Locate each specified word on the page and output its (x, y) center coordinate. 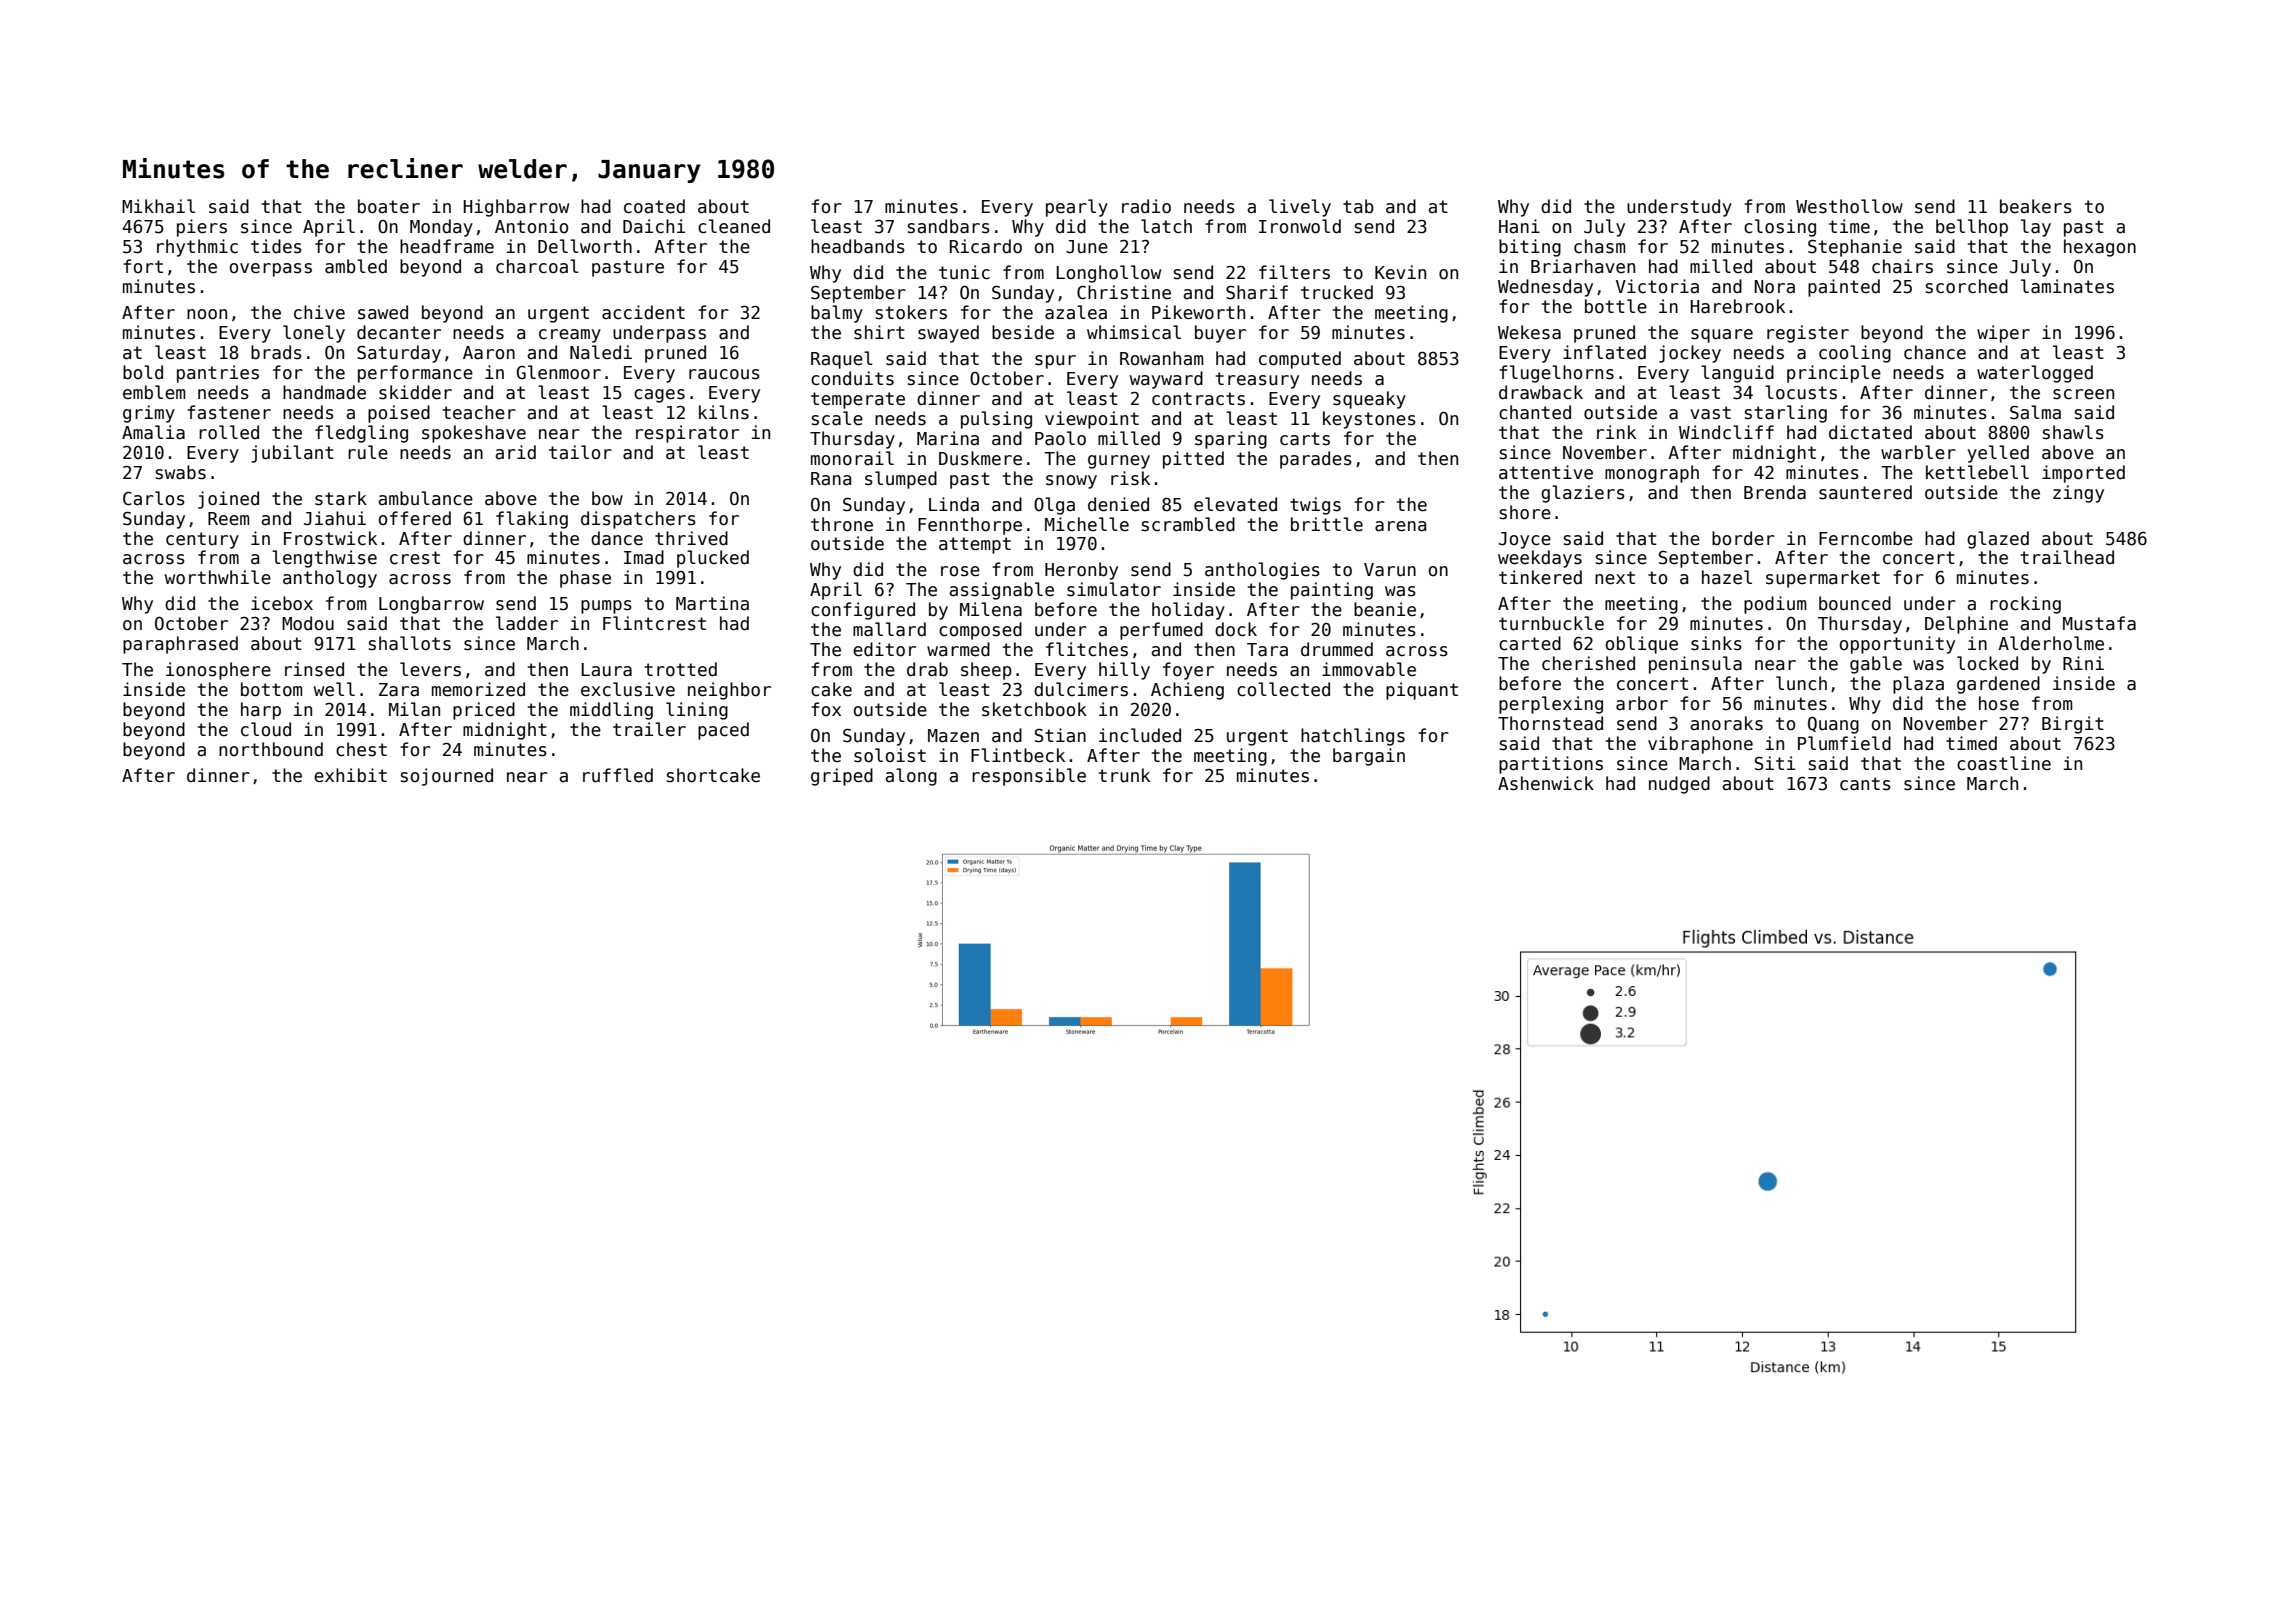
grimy (149, 414)
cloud (266, 729)
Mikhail (158, 206)
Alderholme (2051, 643)
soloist (890, 755)
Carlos (154, 498)
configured (863, 611)
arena (1400, 526)
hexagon (2100, 248)
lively (1300, 208)
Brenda (1775, 492)
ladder (527, 623)
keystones (1369, 420)
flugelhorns (1556, 374)
